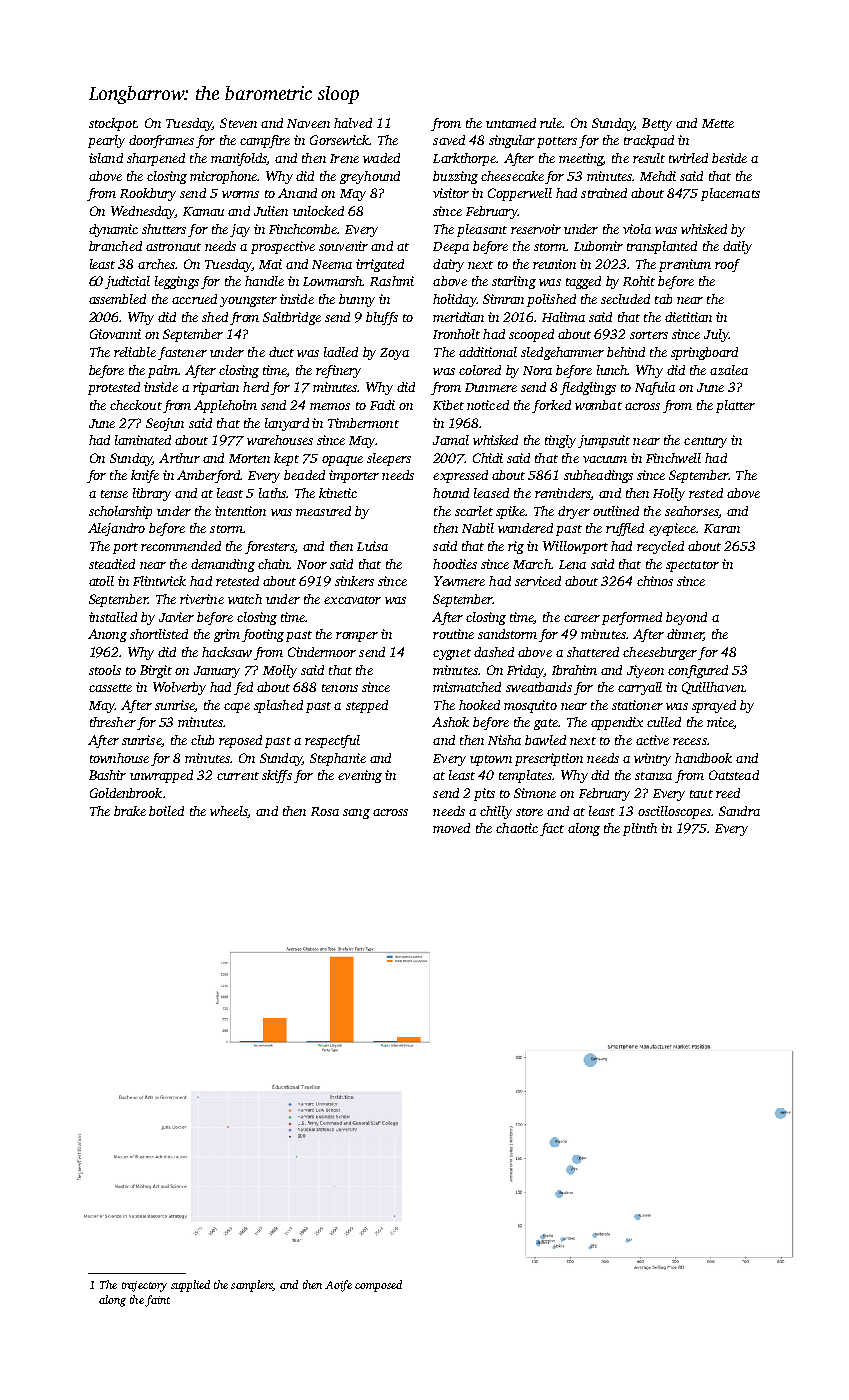 This screenshot has width=849, height=1400. Describe the element at coordinates (318, 211) in the screenshot. I see `unlocked` at that location.
